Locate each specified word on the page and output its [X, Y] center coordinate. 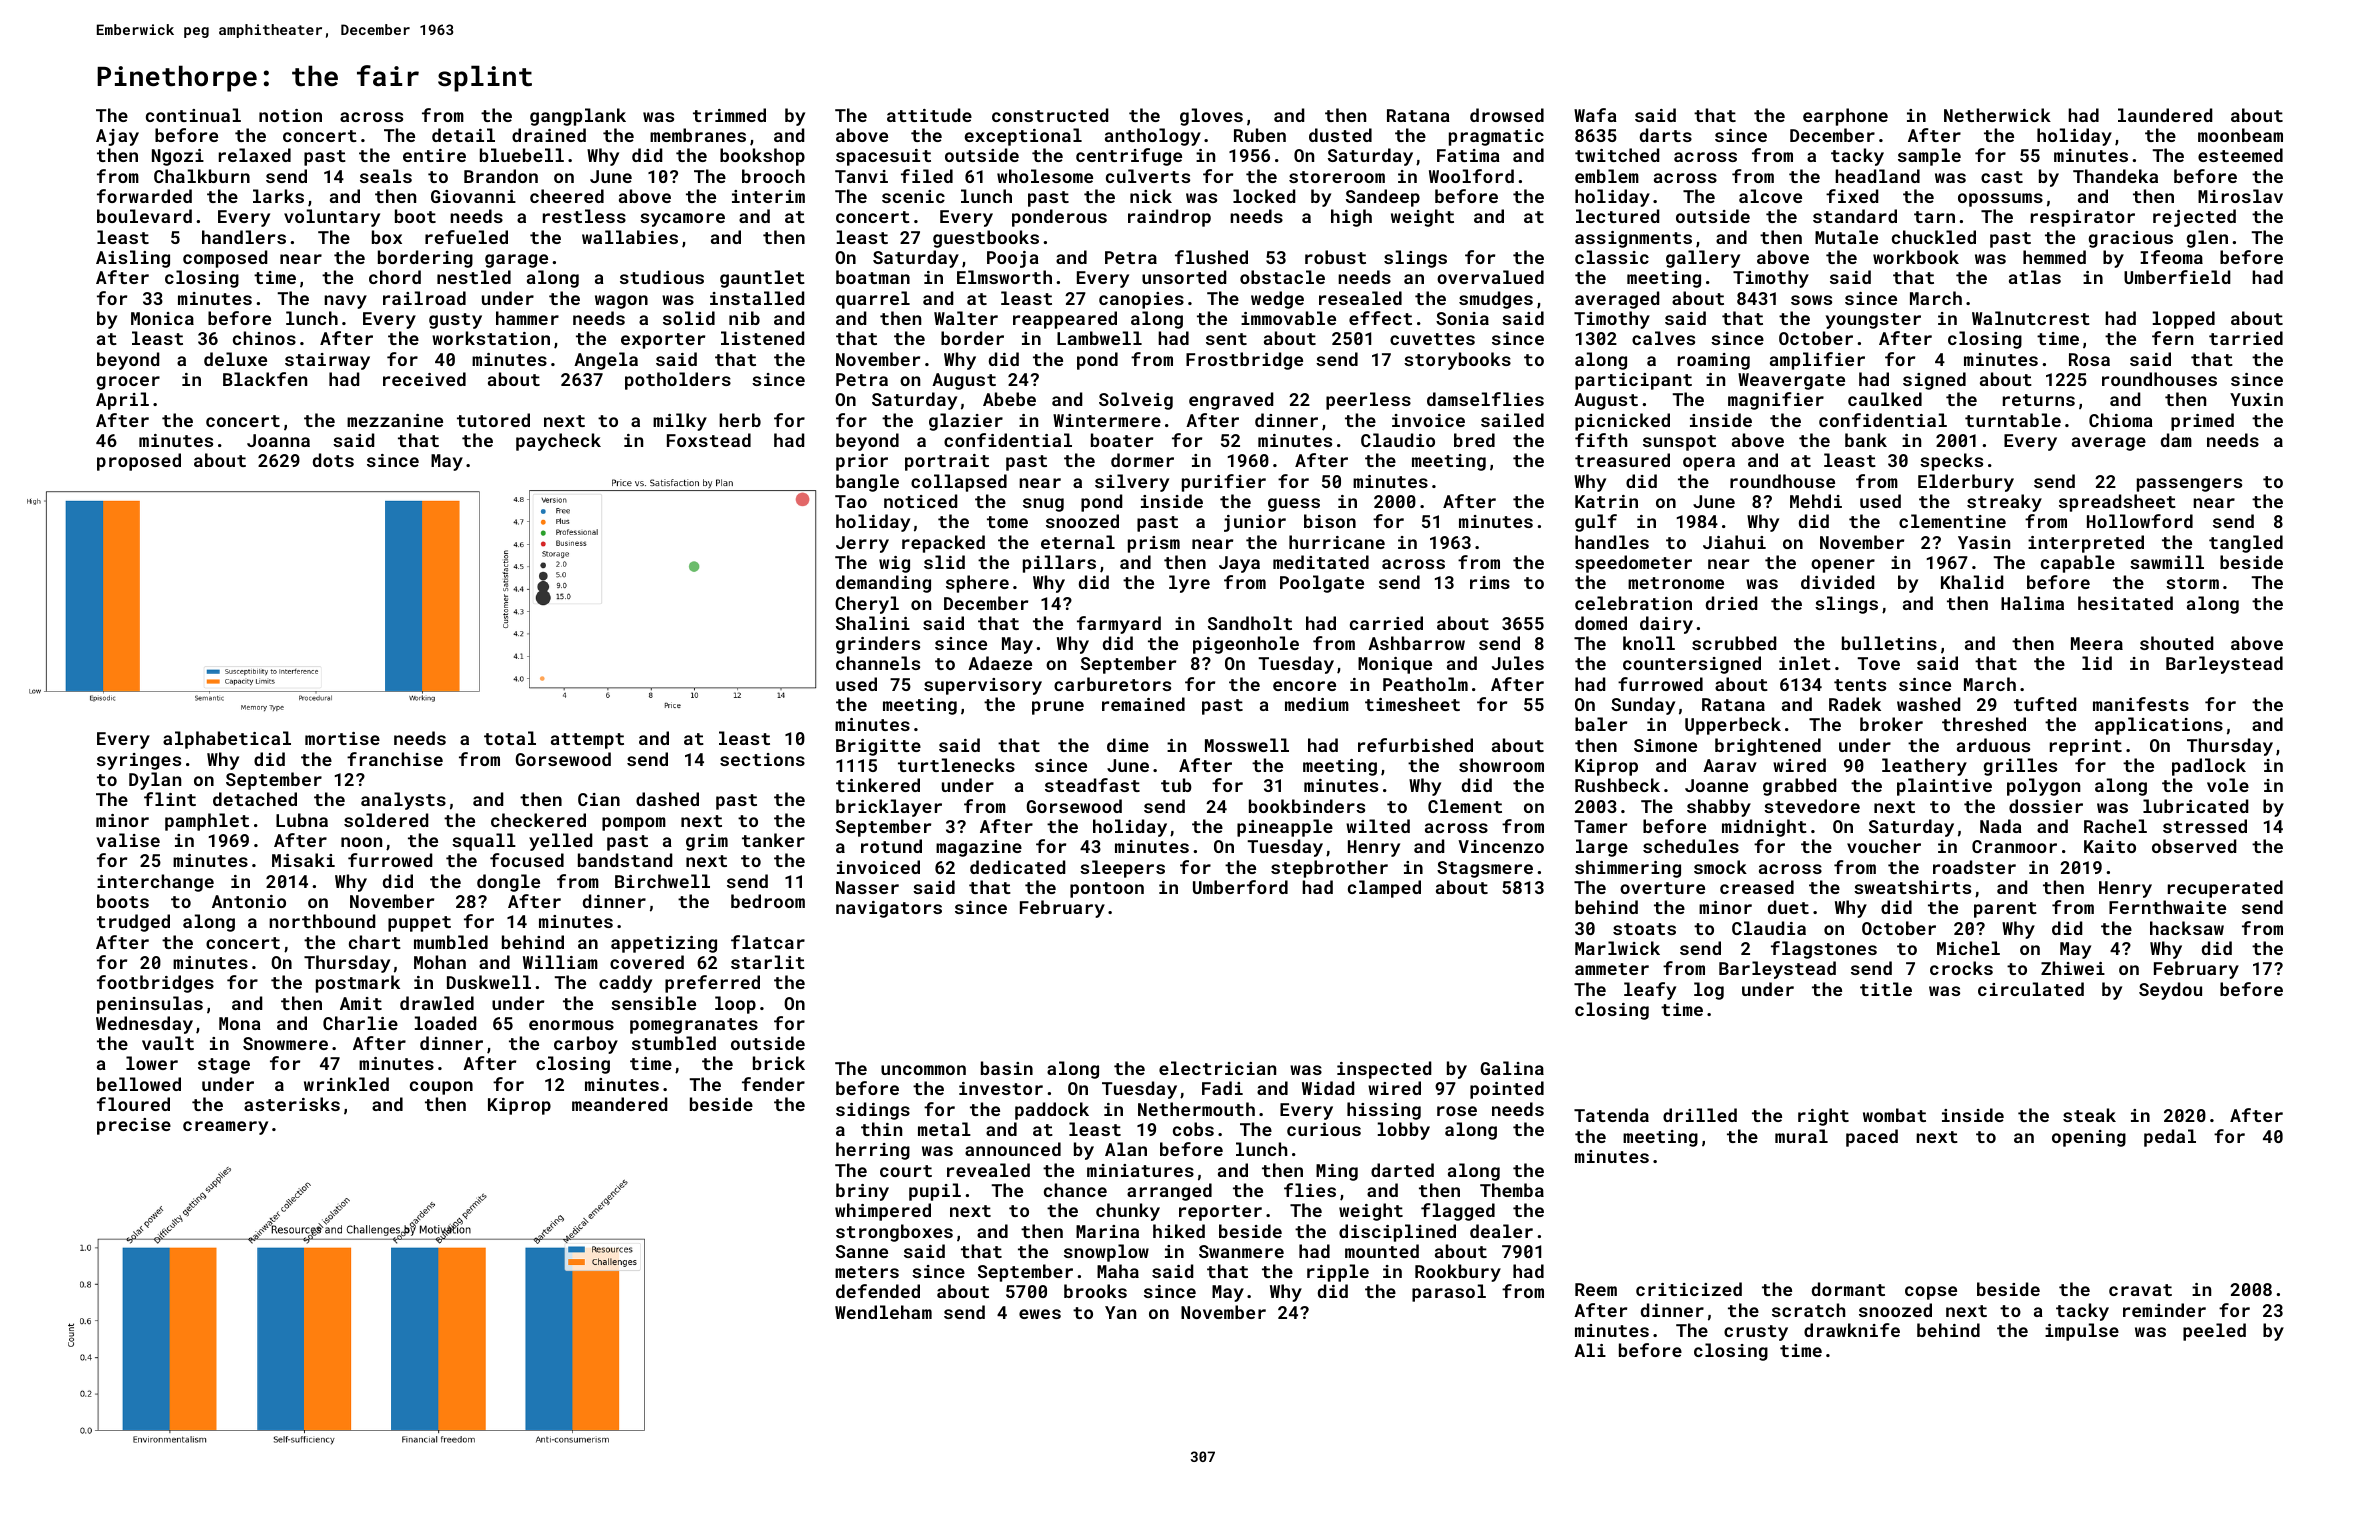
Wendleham [883, 1312]
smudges [1496, 300]
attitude [929, 115]
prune [1058, 708]
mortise [342, 738]
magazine [979, 848]
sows [1811, 300]
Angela [606, 361]
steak [2089, 1115]
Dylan [155, 781]
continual [193, 115]
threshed [1984, 724]
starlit [768, 962]
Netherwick [1997, 115]
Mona [240, 1023]
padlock [2209, 767]
